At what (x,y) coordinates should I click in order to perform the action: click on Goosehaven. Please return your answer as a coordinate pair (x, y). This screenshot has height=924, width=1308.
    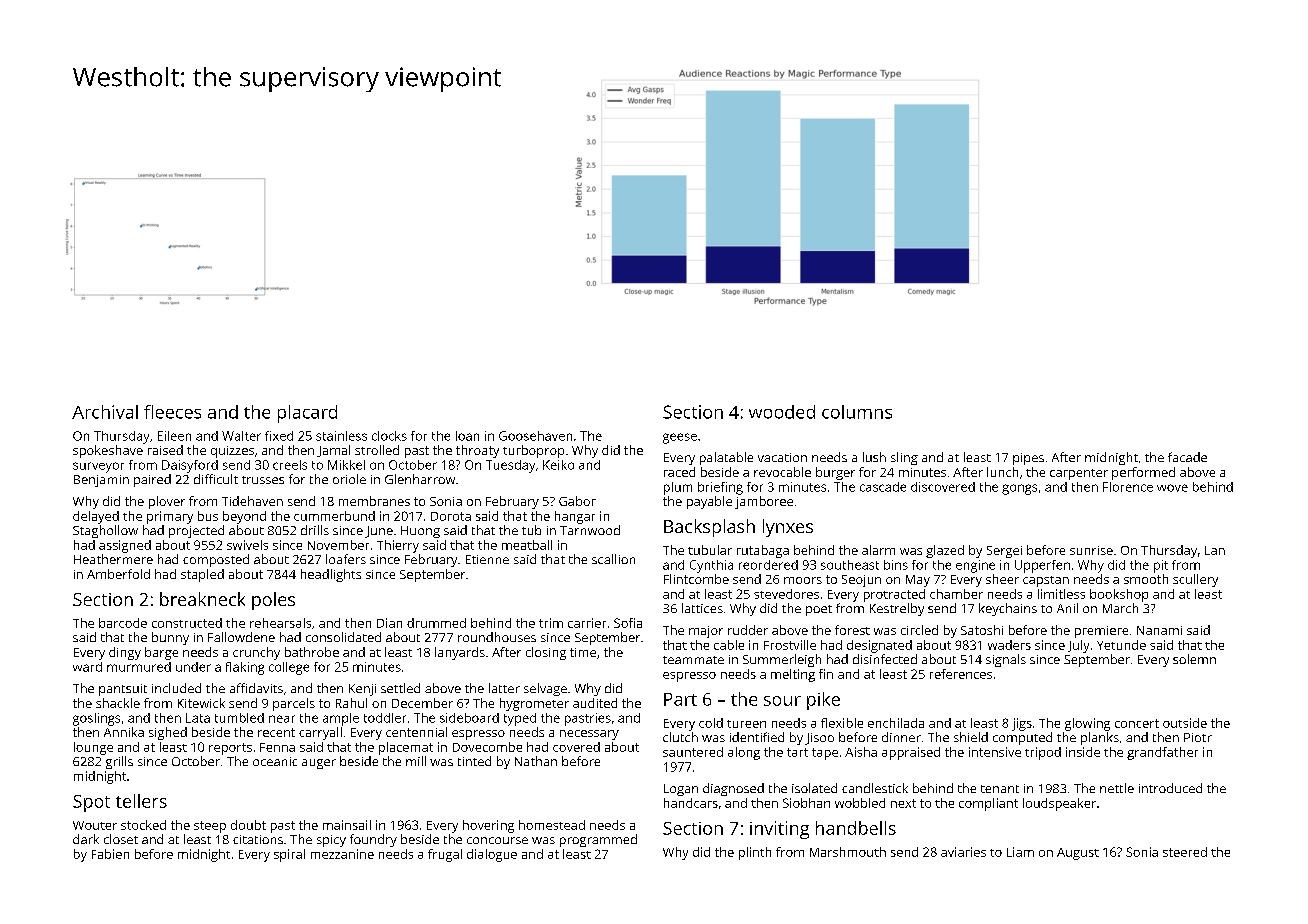
    Looking at the image, I should click on (535, 436).
